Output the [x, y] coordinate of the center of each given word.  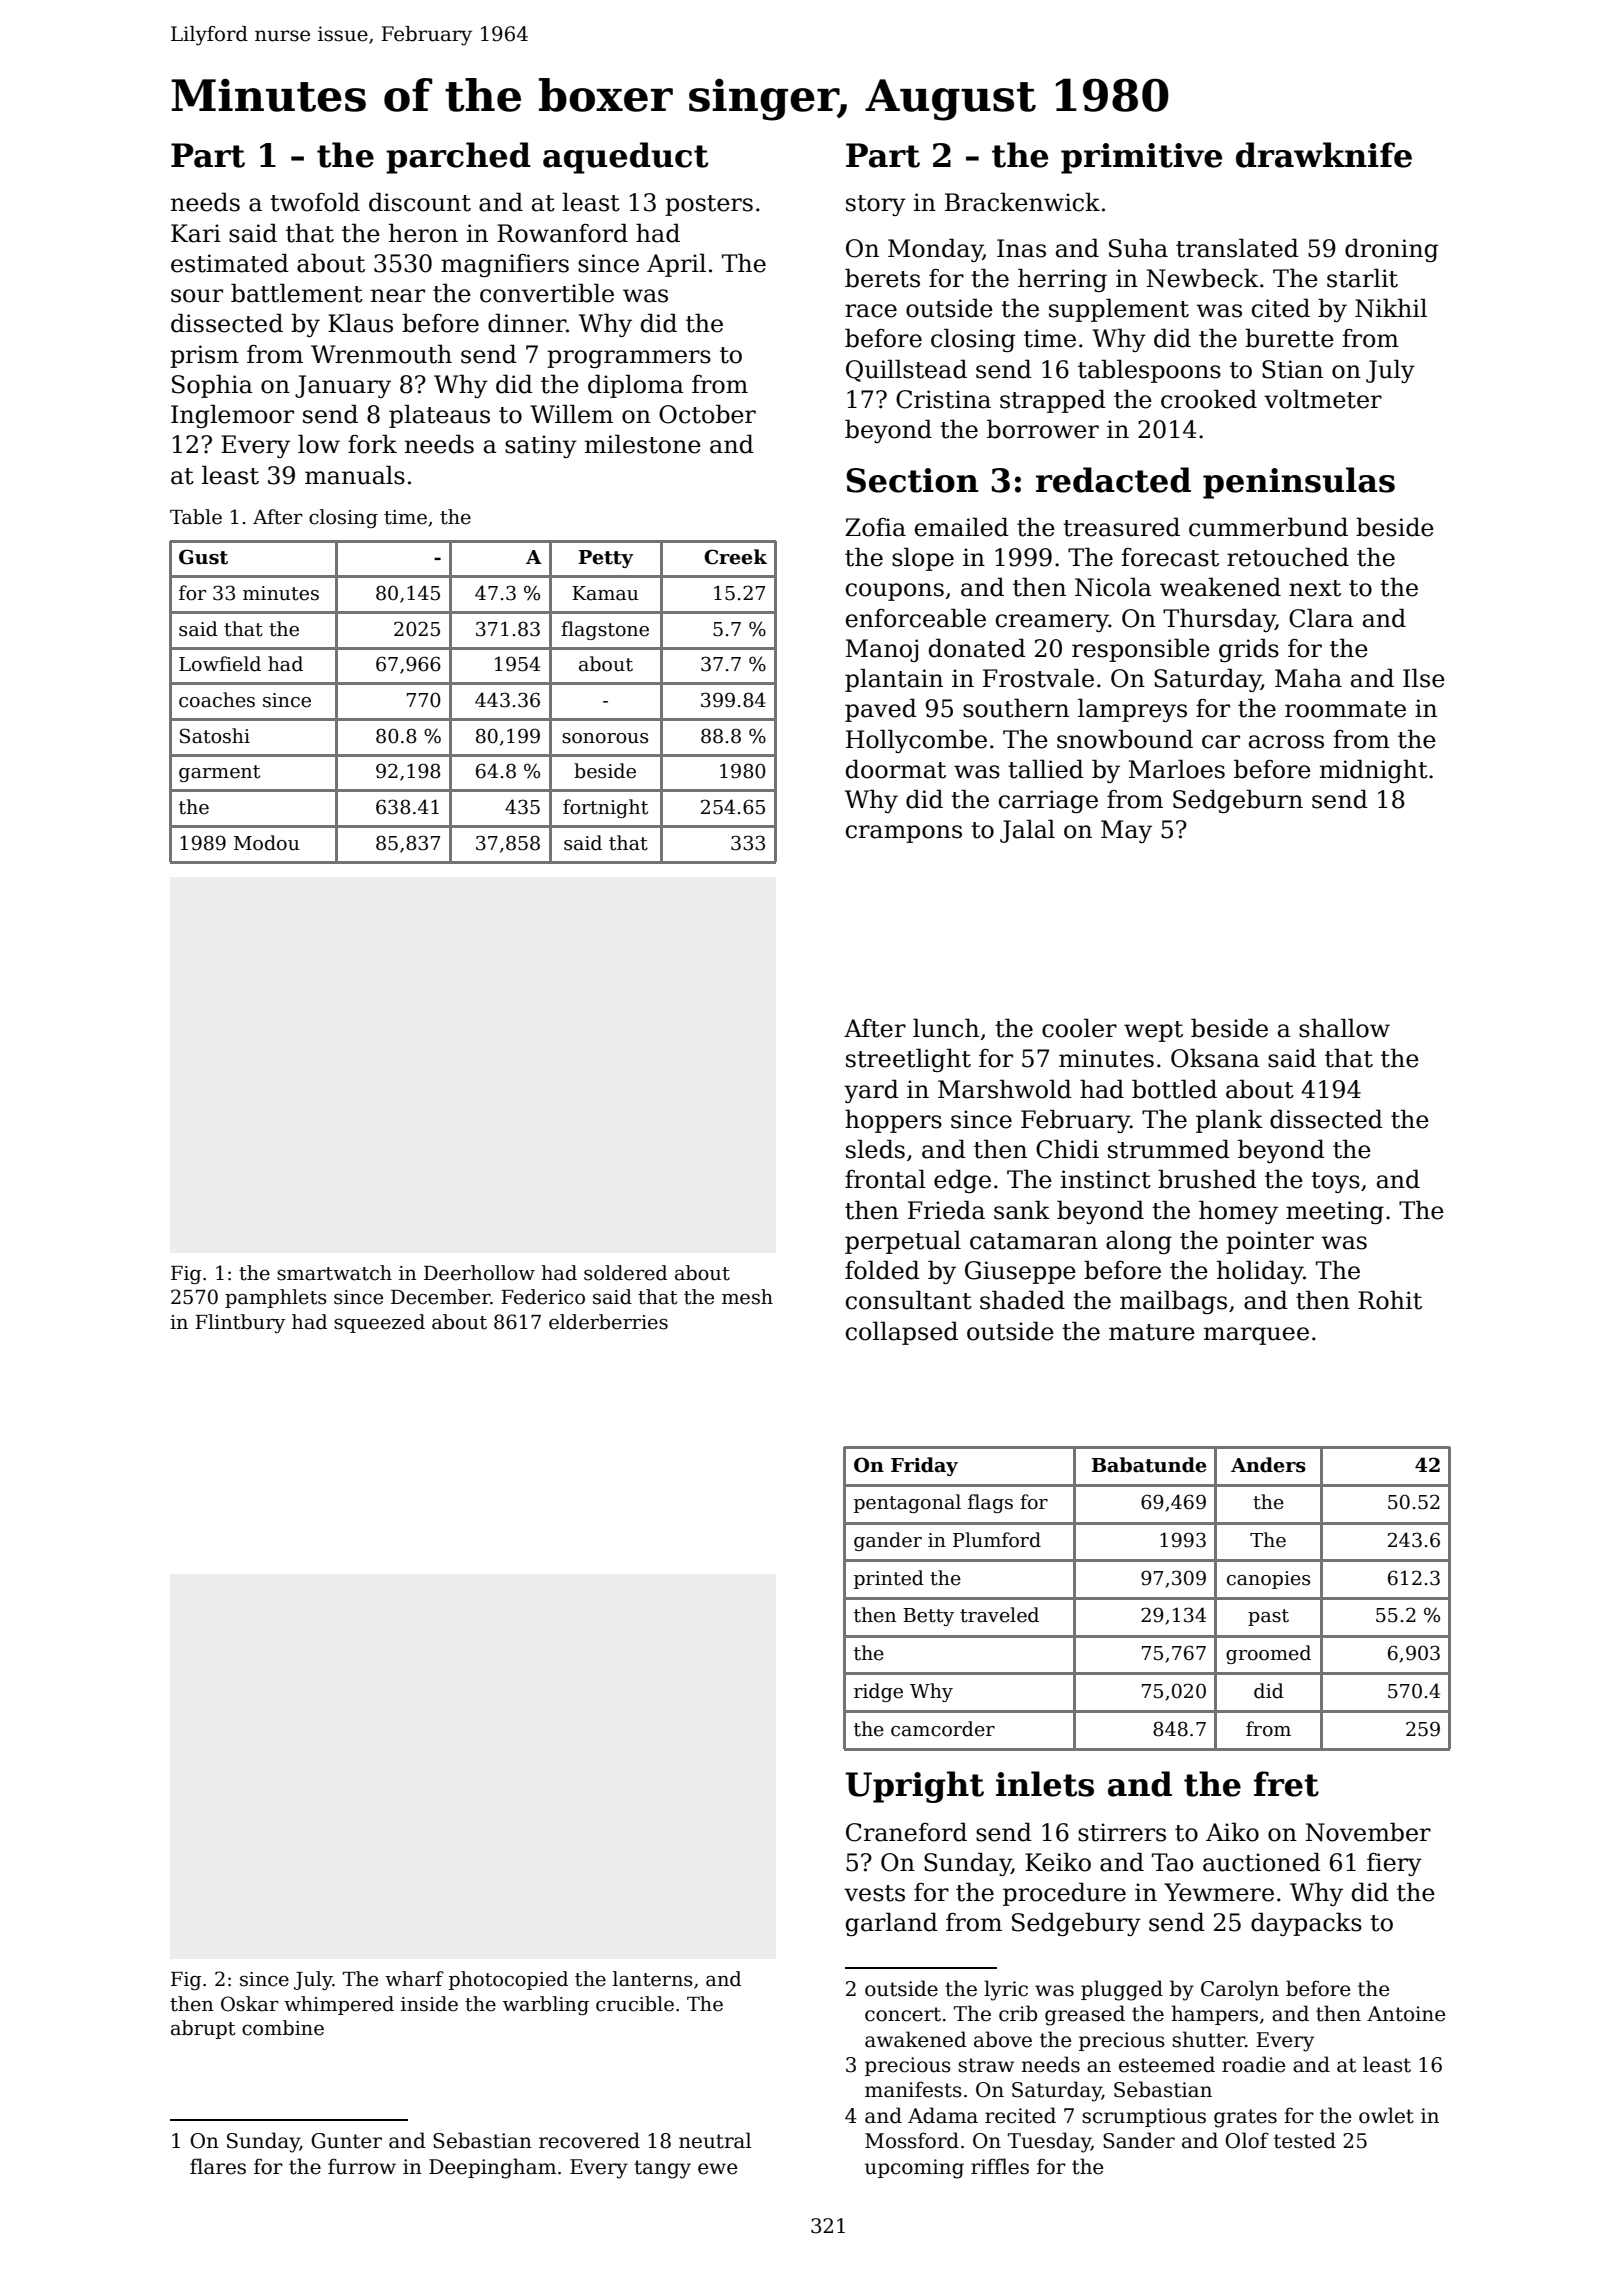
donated [977, 648]
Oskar [250, 2004]
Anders [1268, 1465]
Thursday [1219, 620]
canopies [1268, 1580]
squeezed [379, 1323]
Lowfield [220, 664]
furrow [362, 2166]
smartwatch [334, 1273]
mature [1152, 1332]
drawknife [1324, 155]
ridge [878, 1692]
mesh [747, 1297]
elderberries [608, 1322]
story [876, 205]
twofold [315, 202]
